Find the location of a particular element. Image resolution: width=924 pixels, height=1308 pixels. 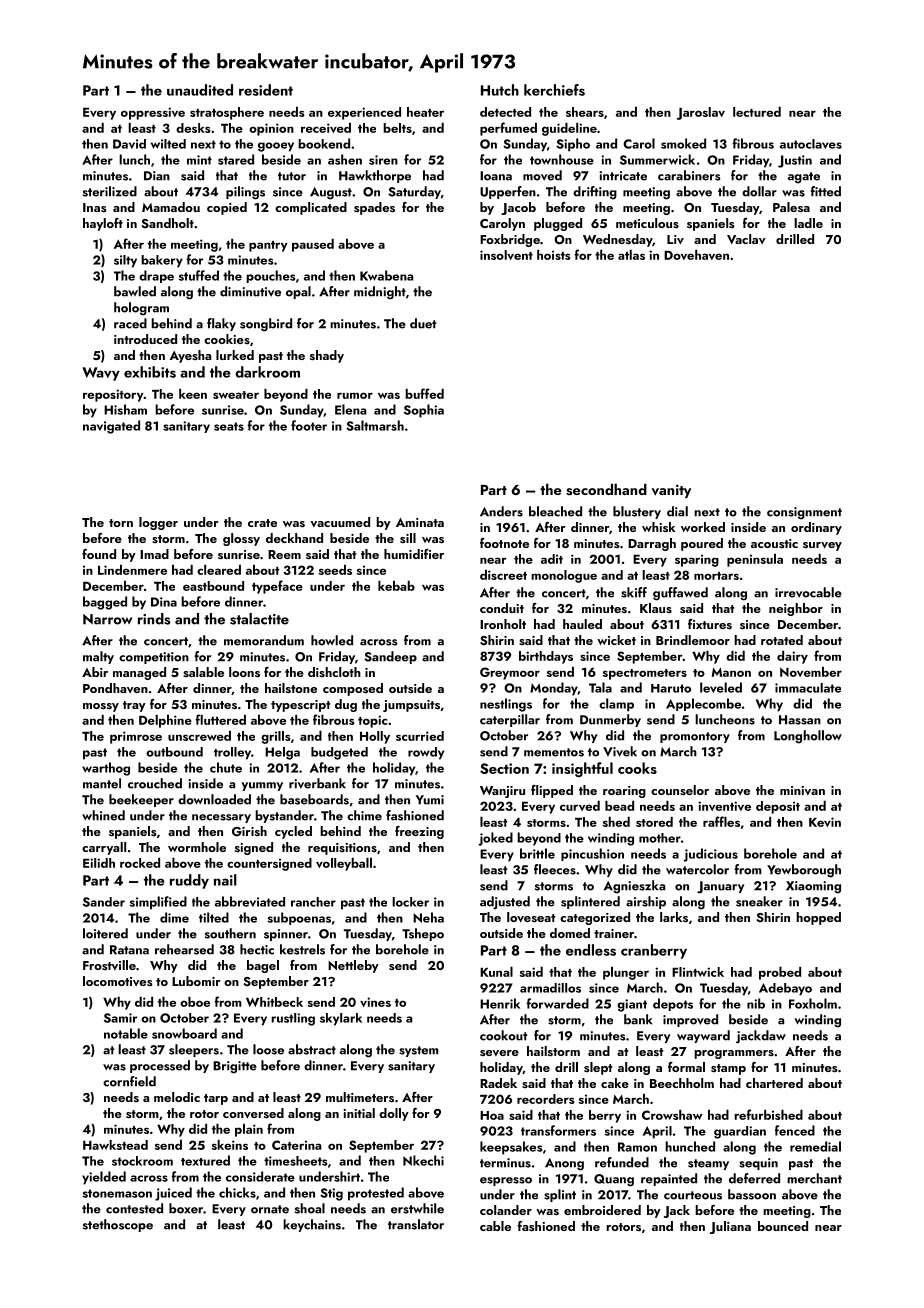

Jaroslav is located at coordinates (701, 113).
